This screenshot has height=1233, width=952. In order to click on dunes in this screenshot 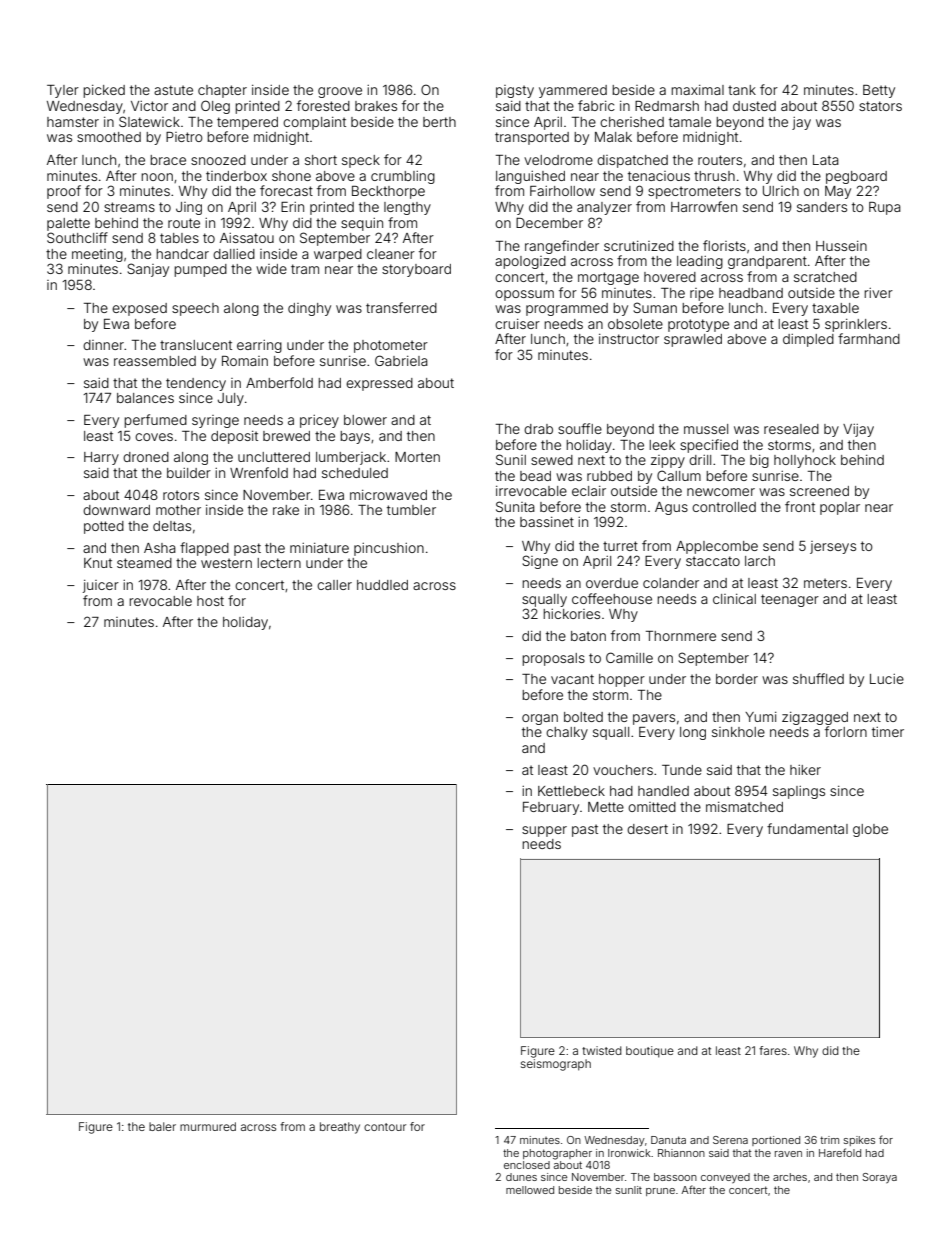, I will do `click(521, 1177)`.
